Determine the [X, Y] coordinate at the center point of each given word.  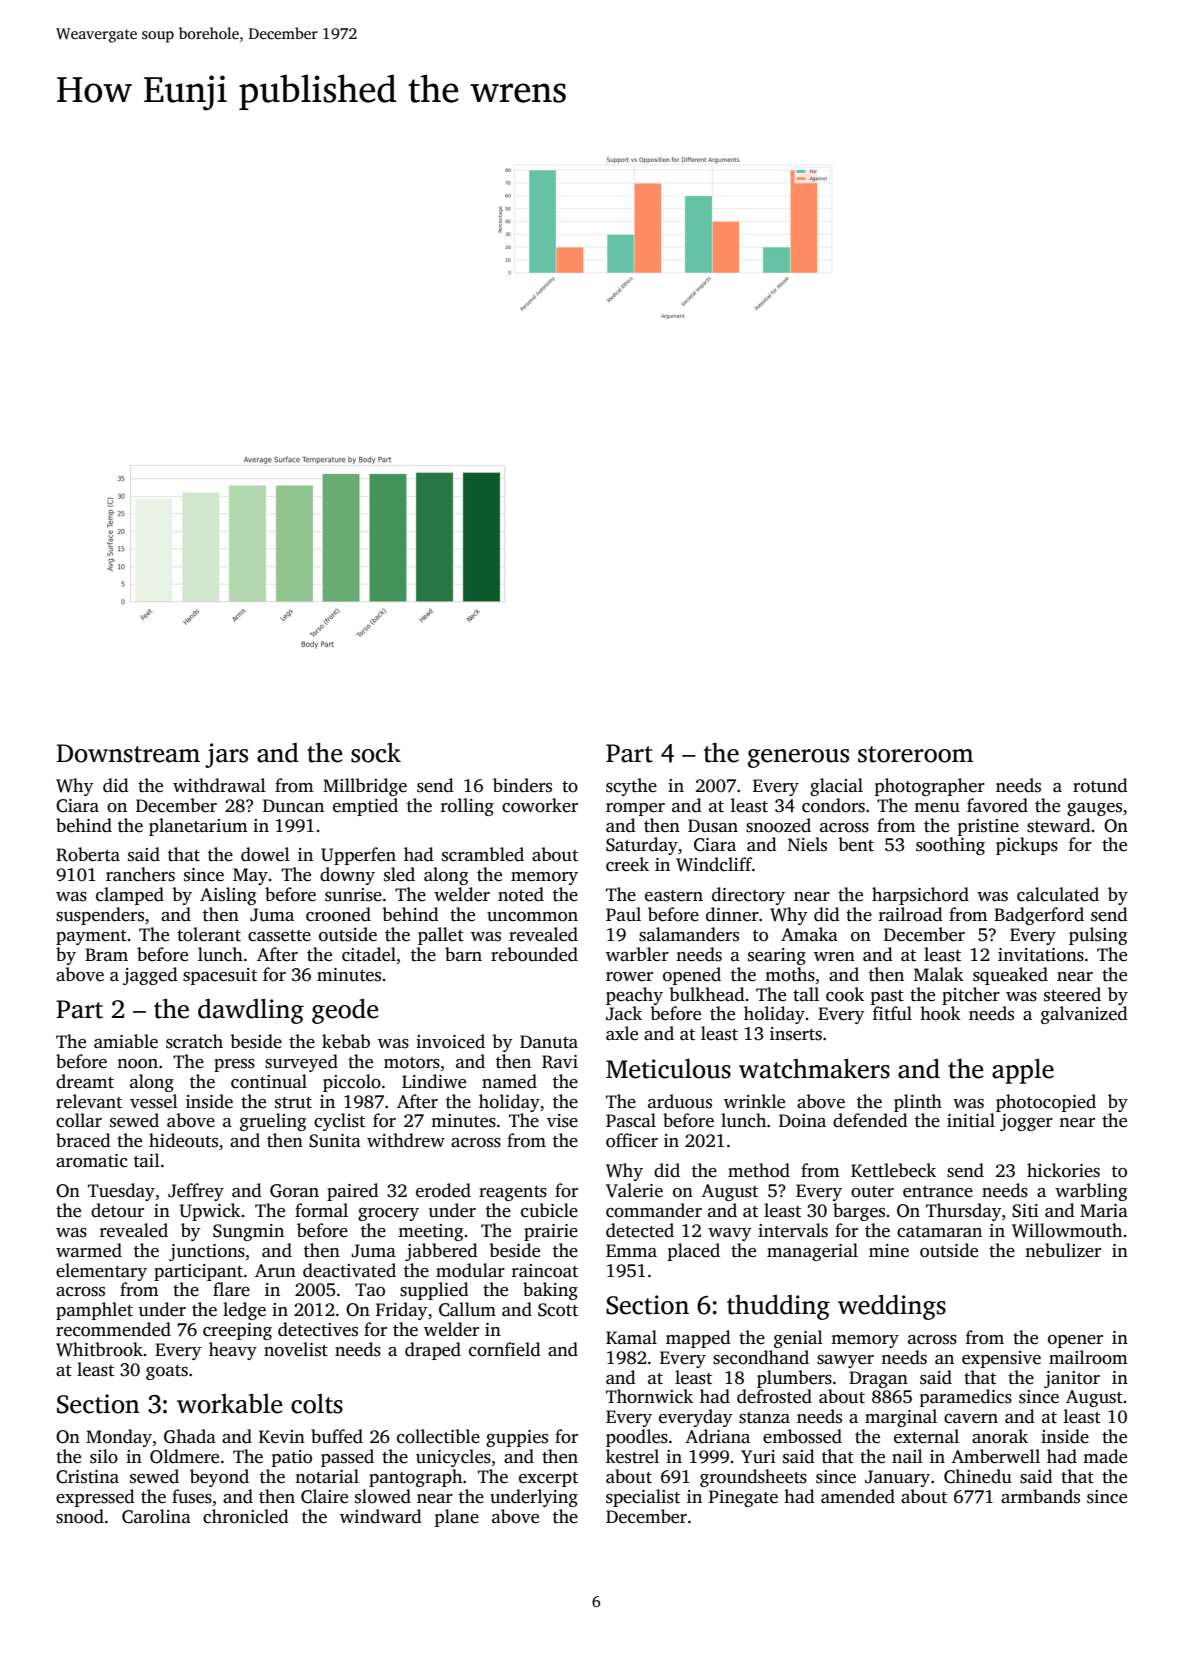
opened [692, 976]
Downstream [128, 753]
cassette [279, 936]
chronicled [246, 1516]
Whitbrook [99, 1349]
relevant [89, 1101]
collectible [438, 1436]
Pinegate [743, 1498]
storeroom [916, 754]
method [759, 1170]
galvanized [1084, 1015]
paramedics [966, 1398]
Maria [1104, 1210]
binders [522, 785]
